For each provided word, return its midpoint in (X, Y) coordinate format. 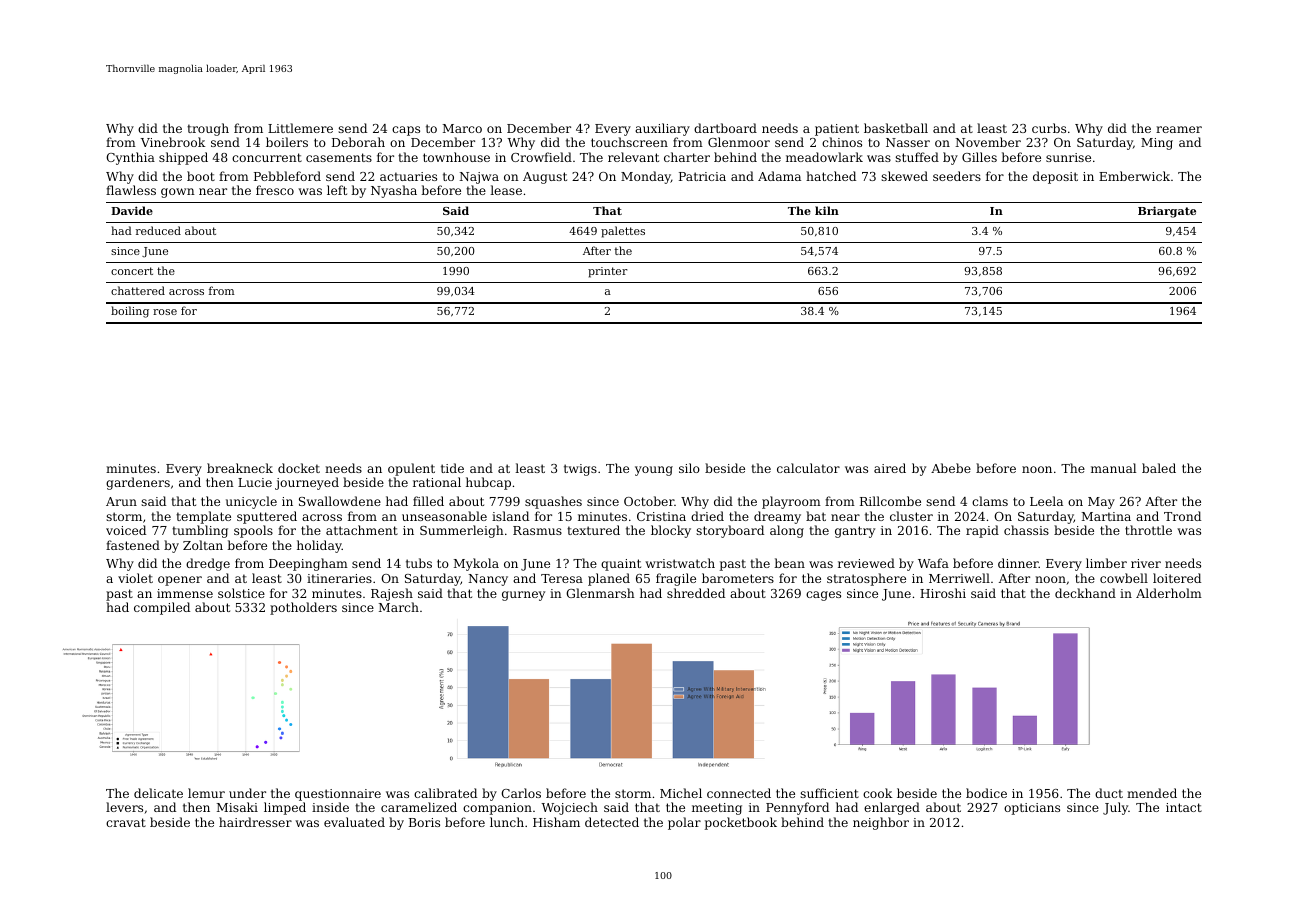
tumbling (200, 531)
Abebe (951, 468)
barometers (738, 578)
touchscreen (629, 142)
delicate (158, 793)
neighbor (881, 823)
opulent (411, 469)
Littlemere (300, 128)
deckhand (1085, 593)
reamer (1179, 129)
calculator (808, 468)
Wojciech (569, 808)
